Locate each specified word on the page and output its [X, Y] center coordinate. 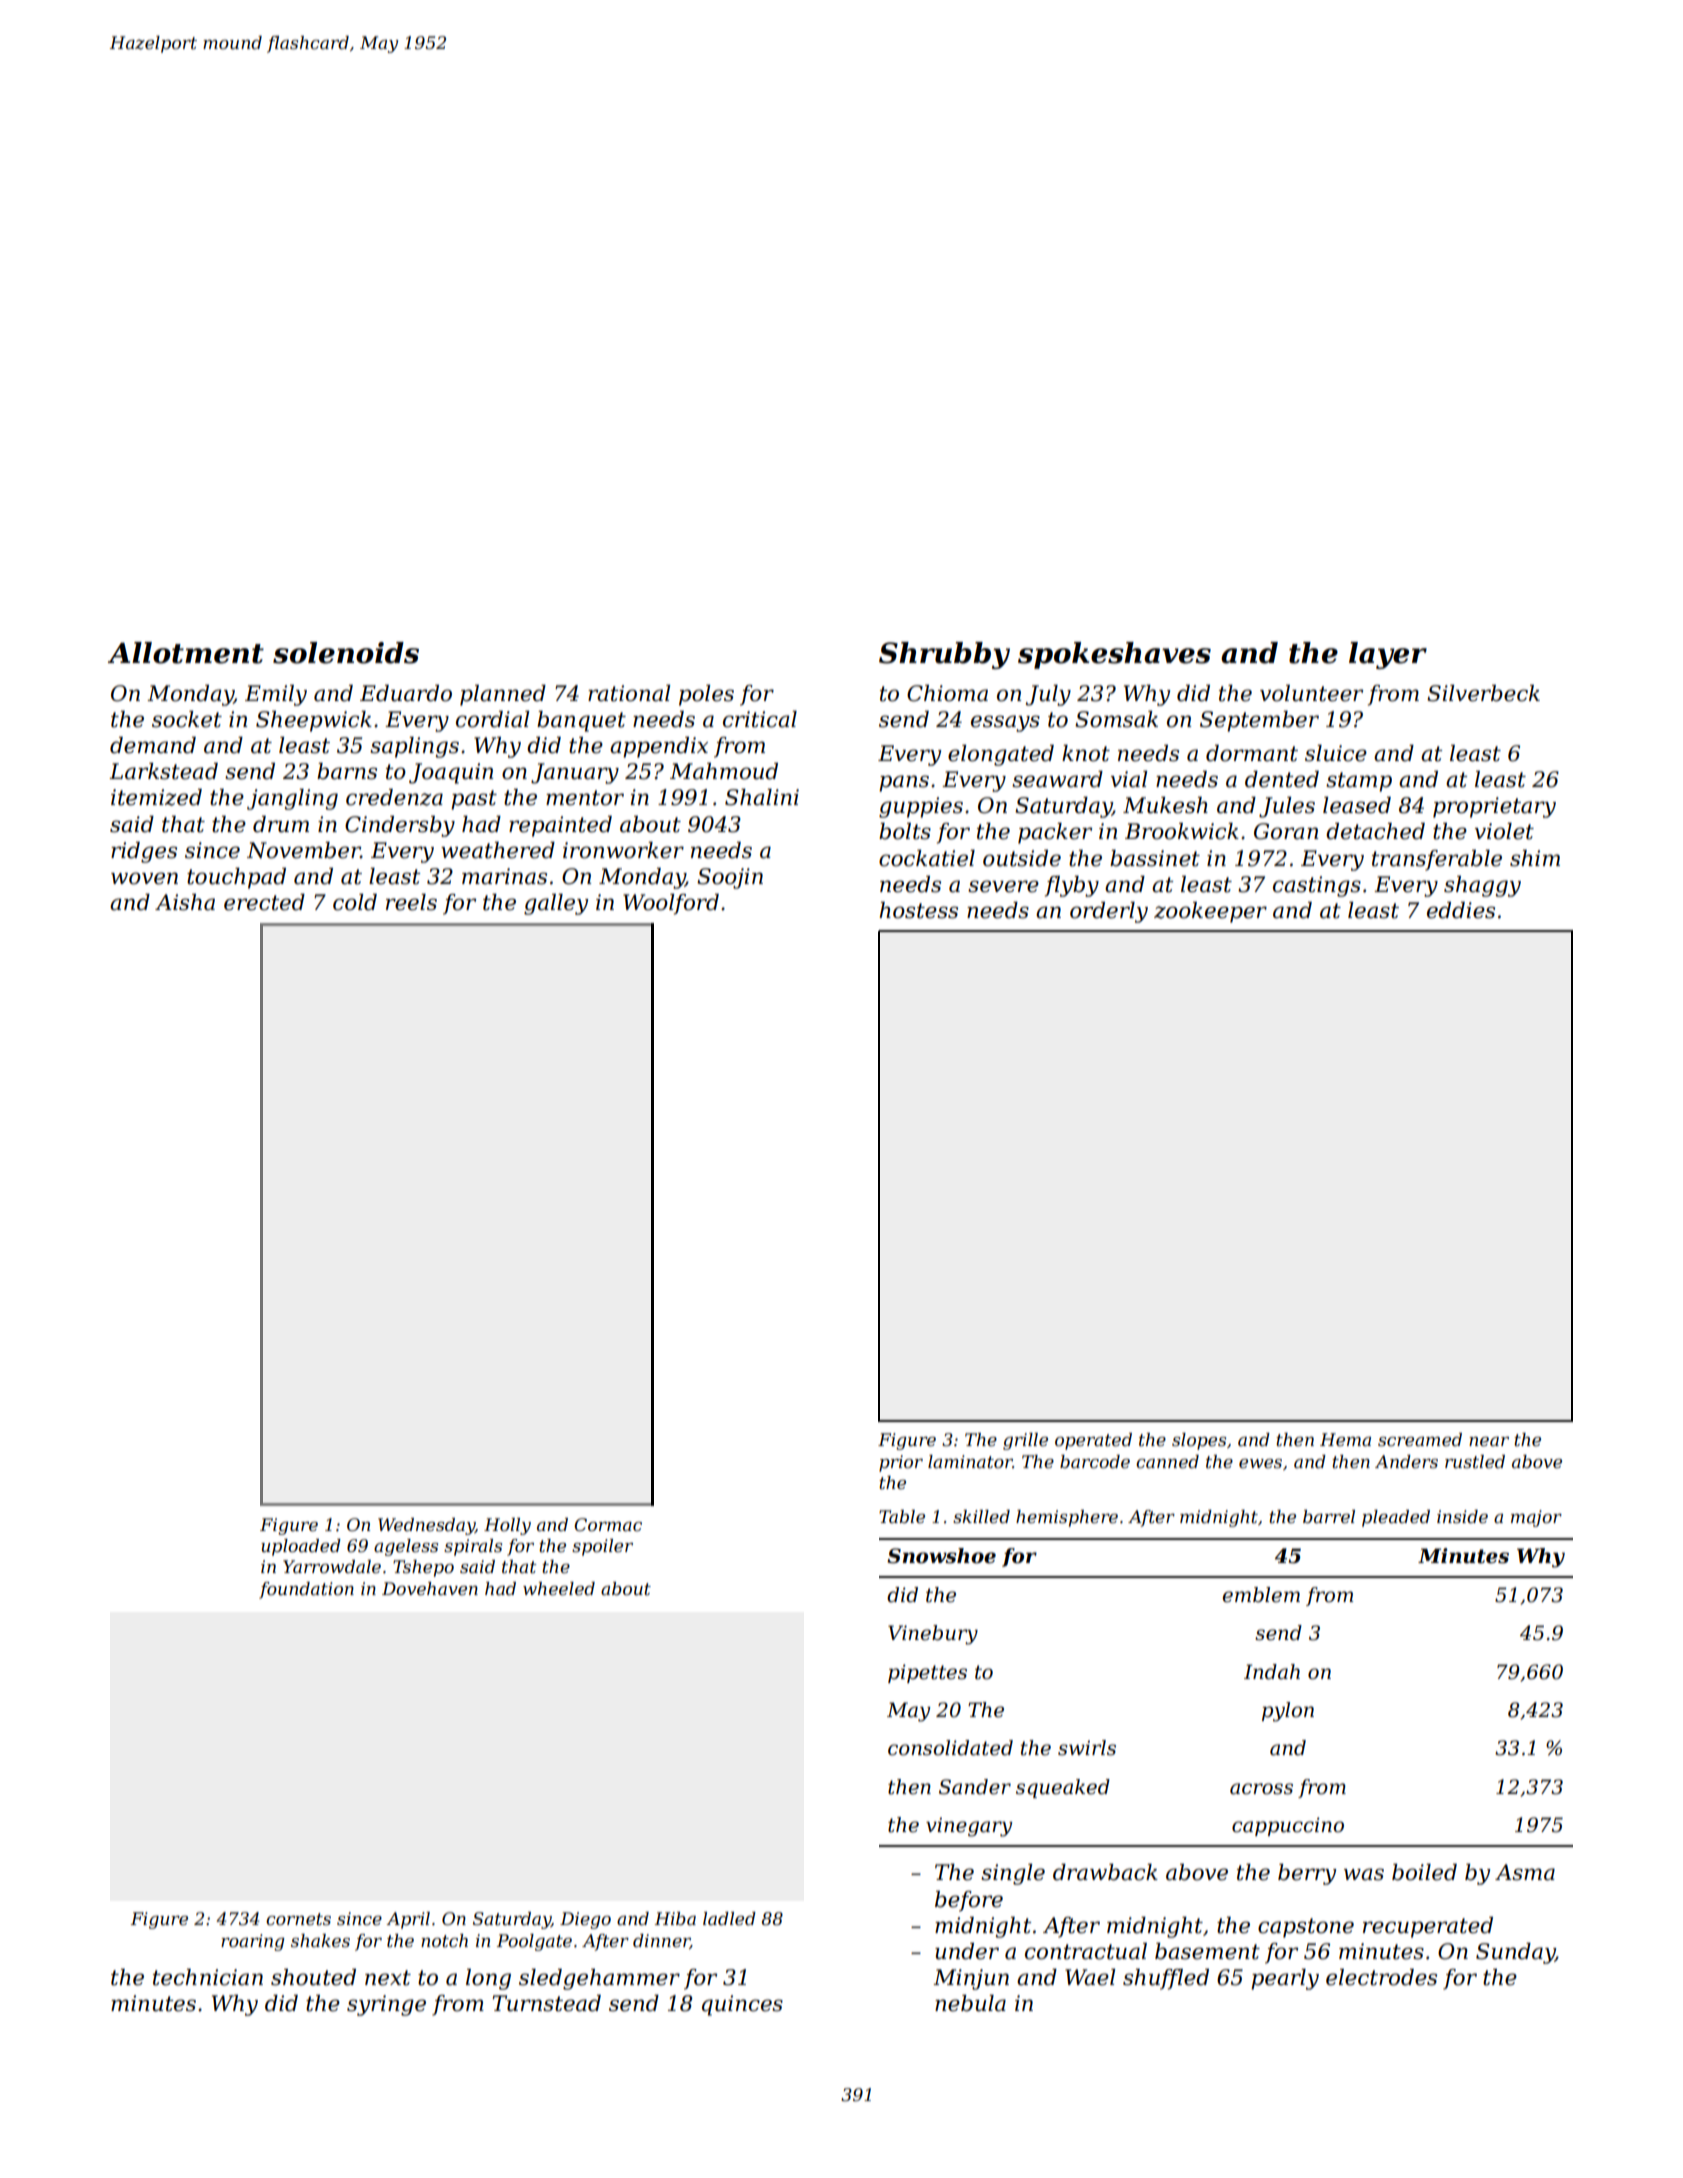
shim [1535, 858]
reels [411, 902]
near [1489, 1442]
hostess [918, 910]
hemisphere [1067, 1518]
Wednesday [426, 1526]
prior [901, 1463]
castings [1317, 886]
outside [1022, 858]
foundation [306, 1590]
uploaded [301, 1547]
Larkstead [163, 771]
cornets [298, 1919]
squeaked [1063, 1788]
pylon [1288, 1712]
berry [1307, 1874]
